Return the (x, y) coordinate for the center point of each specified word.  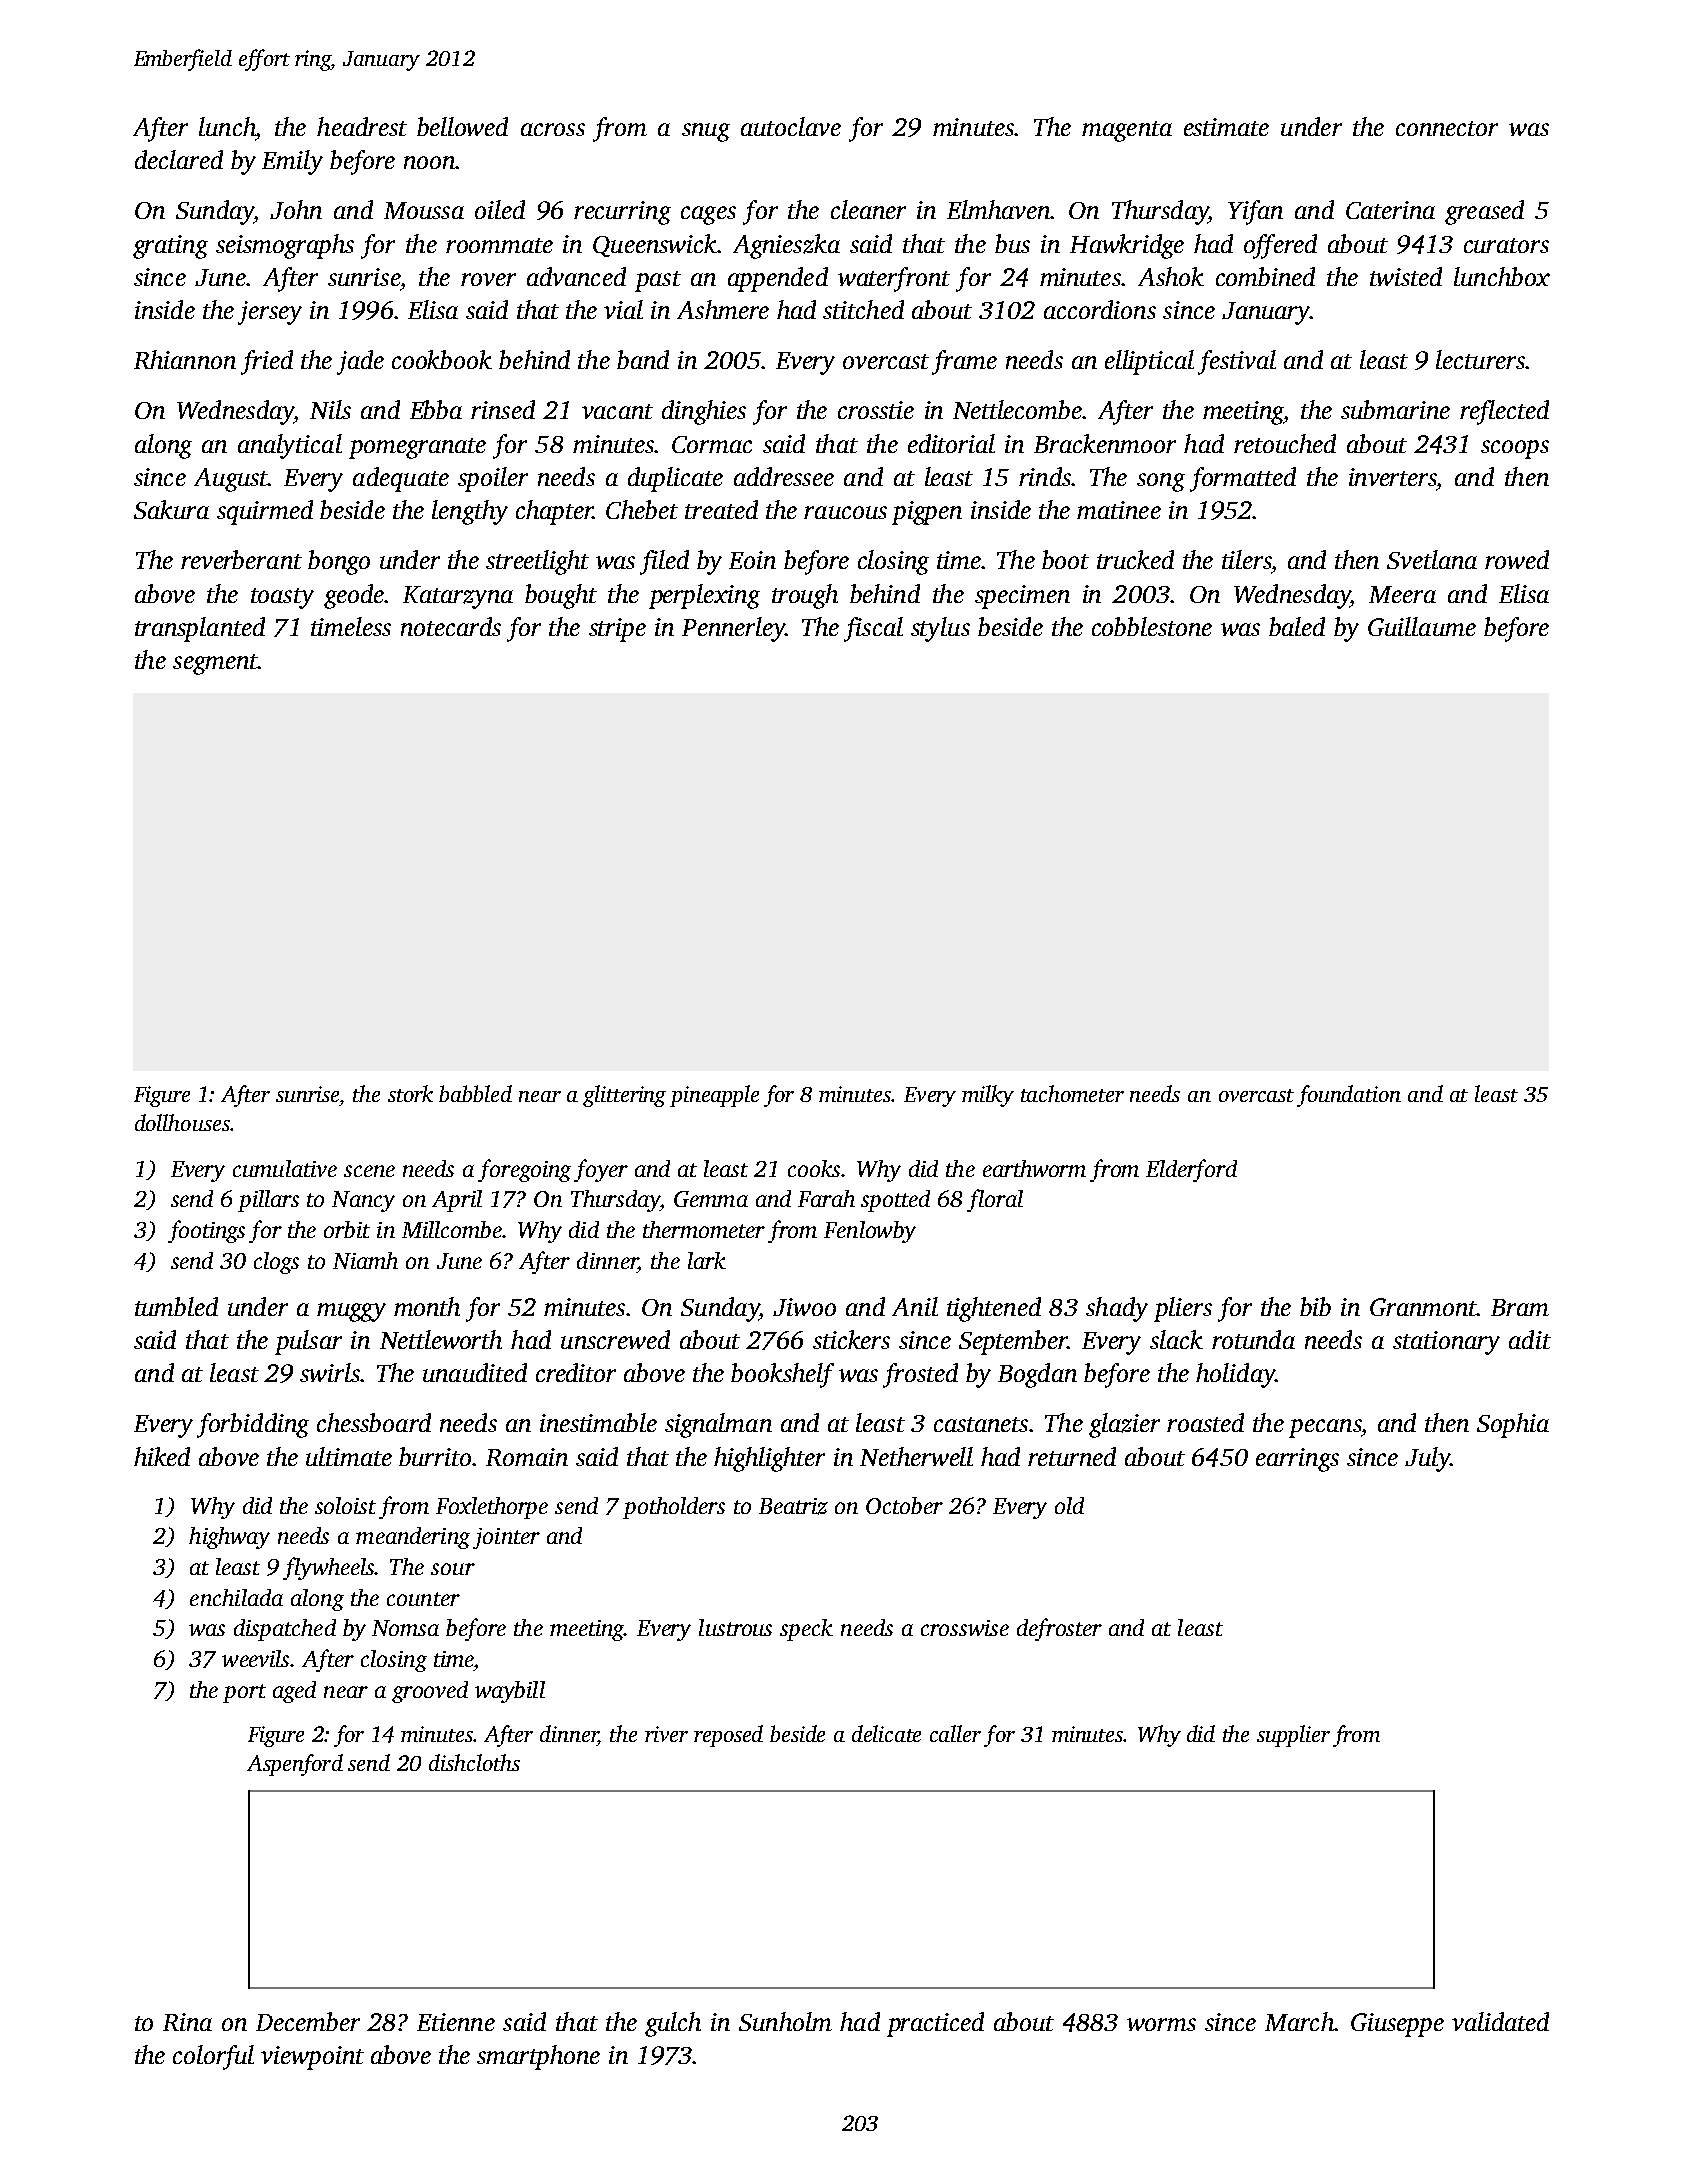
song (1161, 482)
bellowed (462, 126)
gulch (673, 2024)
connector (1447, 128)
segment (215, 664)
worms (1161, 2024)
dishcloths (474, 1762)
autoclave (791, 126)
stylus (940, 629)
